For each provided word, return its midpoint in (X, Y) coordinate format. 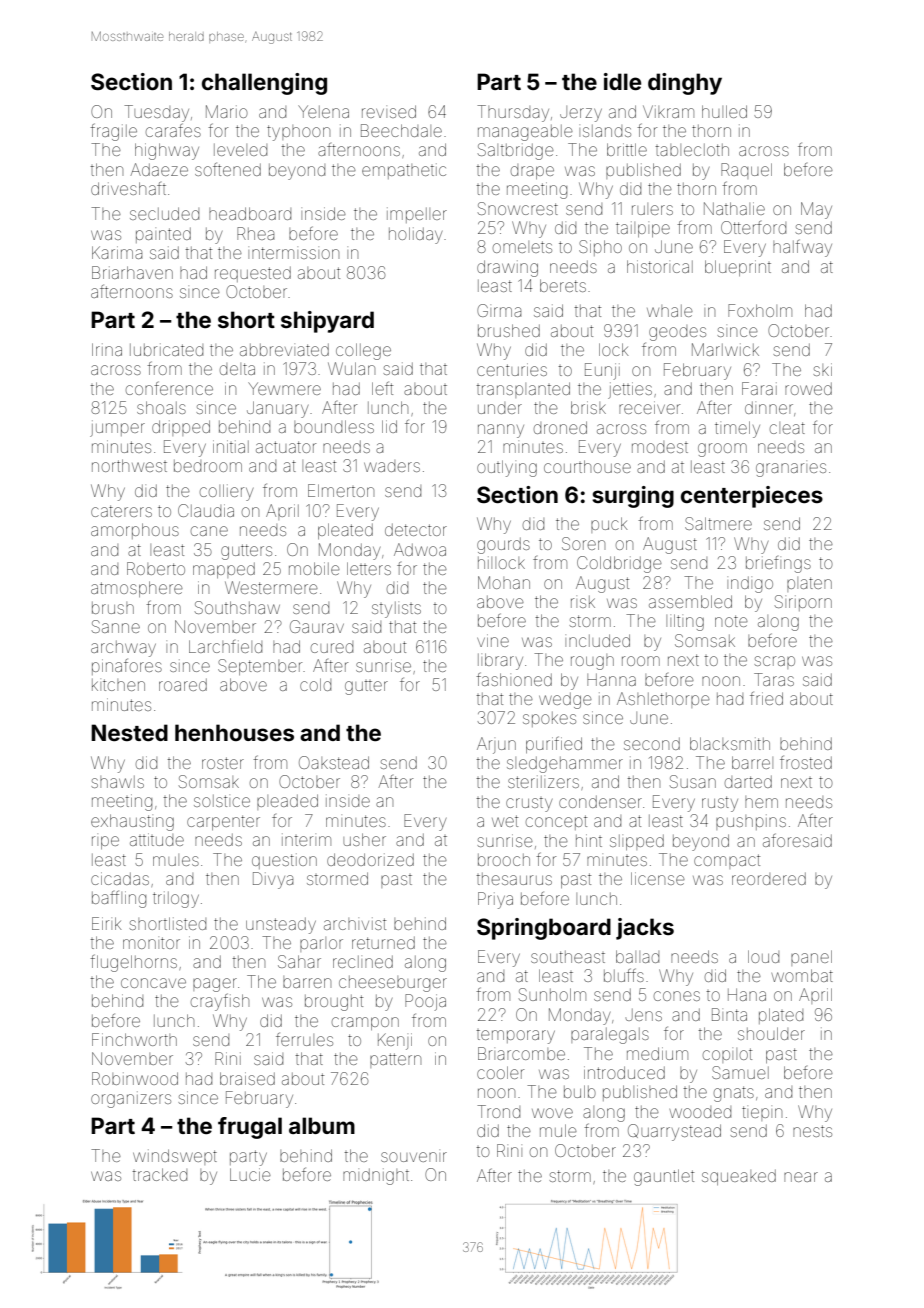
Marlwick (725, 349)
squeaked (739, 1177)
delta (237, 369)
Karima (117, 252)
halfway (802, 248)
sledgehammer (565, 765)
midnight (376, 1176)
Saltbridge (516, 151)
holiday (415, 235)
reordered (769, 879)
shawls (117, 782)
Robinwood (135, 1078)
